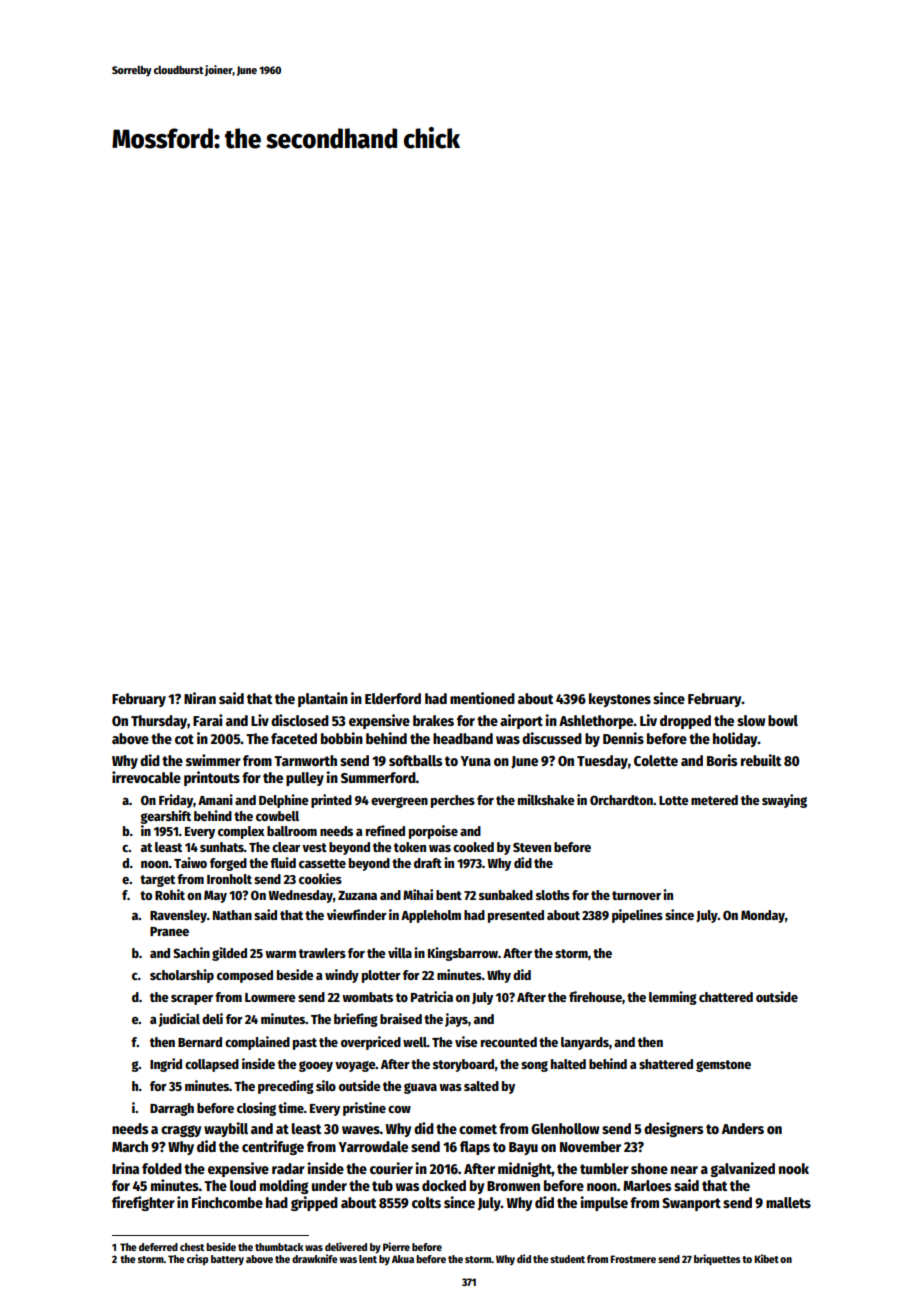  I want to click on Tarnworth, so click(305, 760).
